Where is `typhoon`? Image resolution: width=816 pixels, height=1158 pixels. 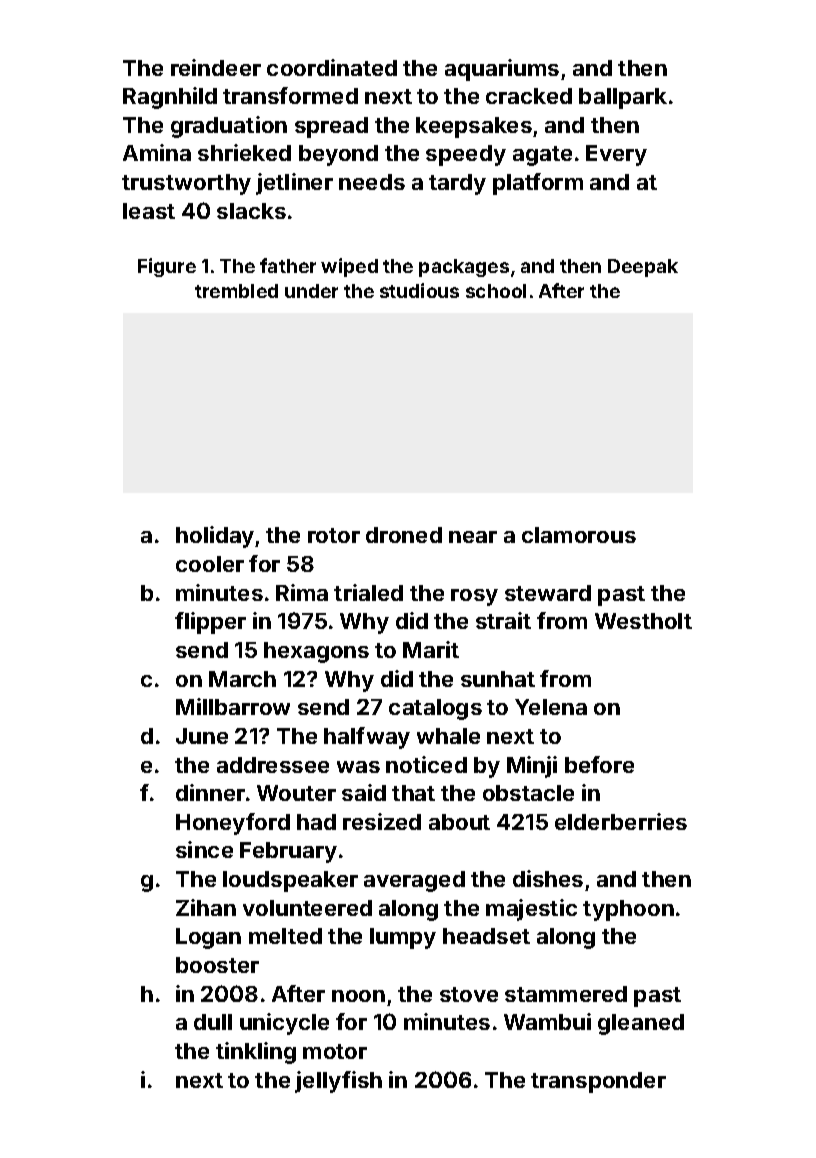
typhoon is located at coordinates (628, 910).
